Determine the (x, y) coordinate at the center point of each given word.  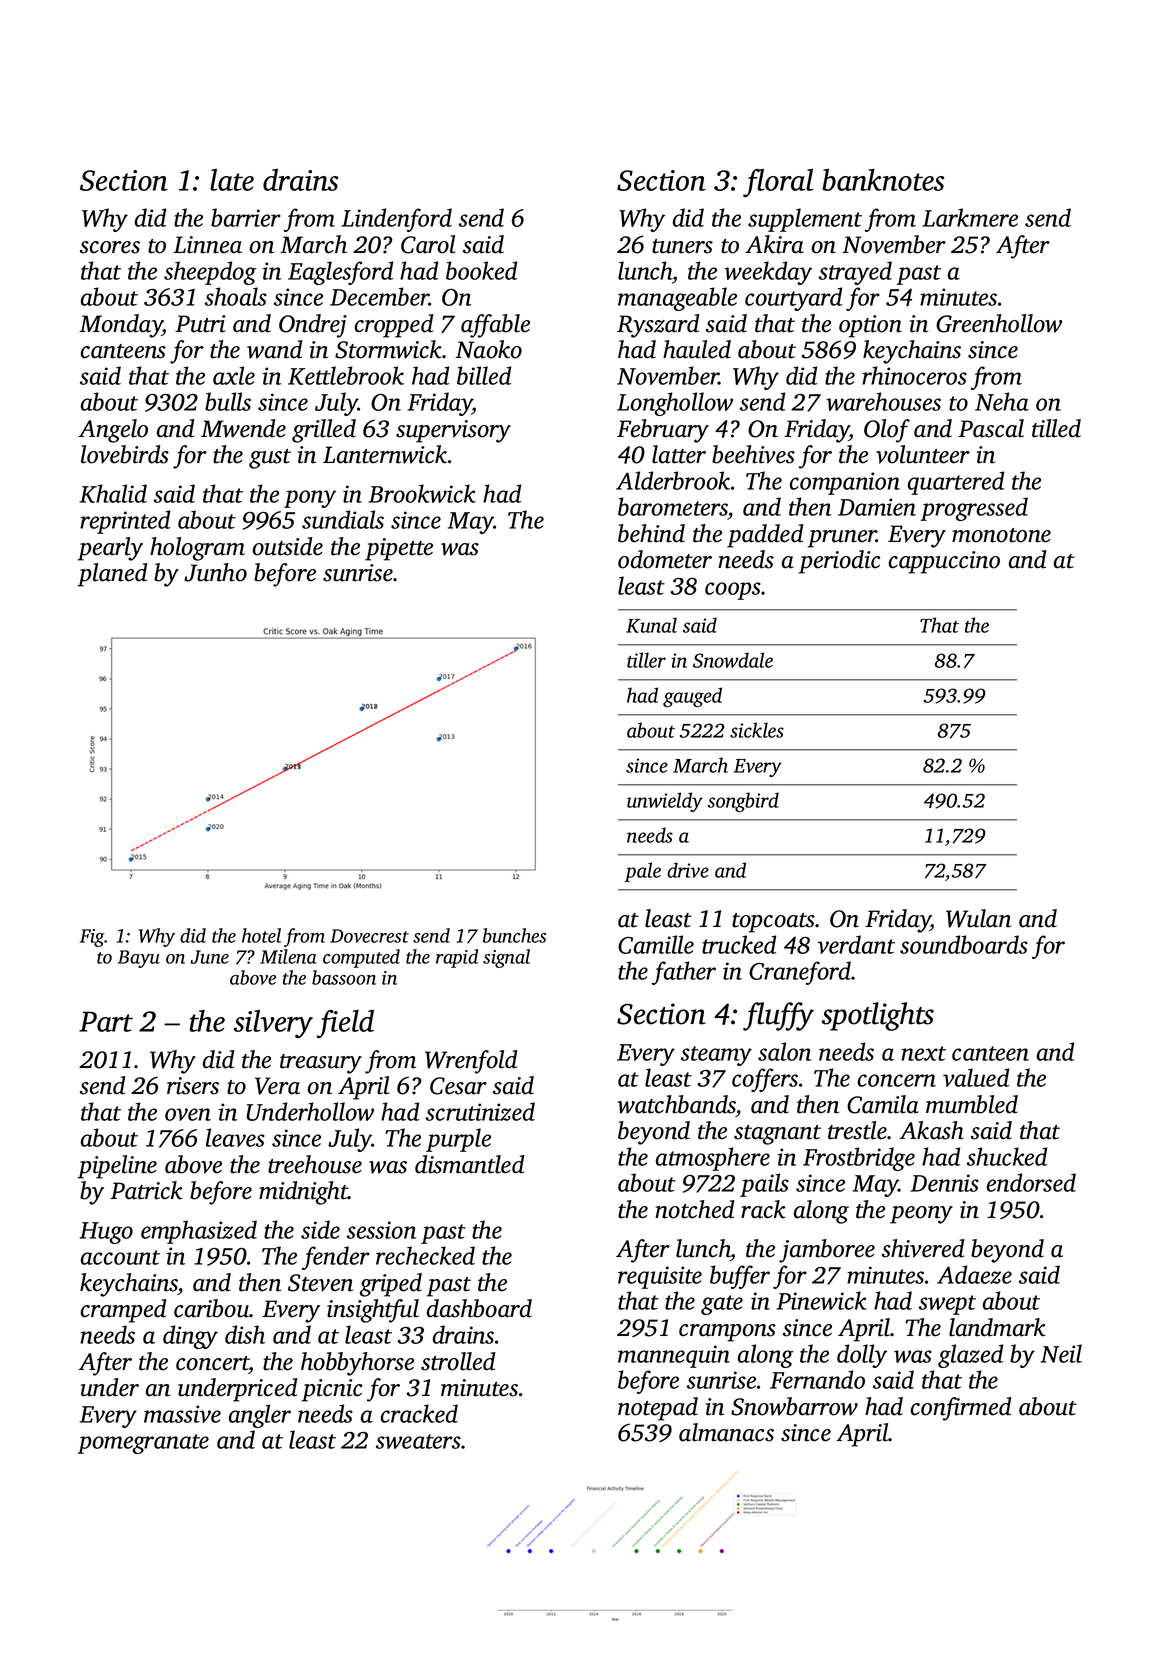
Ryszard (658, 326)
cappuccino (944, 562)
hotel (261, 935)
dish (245, 1334)
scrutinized (480, 1111)
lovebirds (125, 454)
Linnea (207, 245)
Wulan (978, 918)
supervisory (453, 431)
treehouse (315, 1164)
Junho (215, 572)
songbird (743, 802)
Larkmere (970, 217)
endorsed (1031, 1182)
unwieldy (665, 802)
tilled (1056, 428)
